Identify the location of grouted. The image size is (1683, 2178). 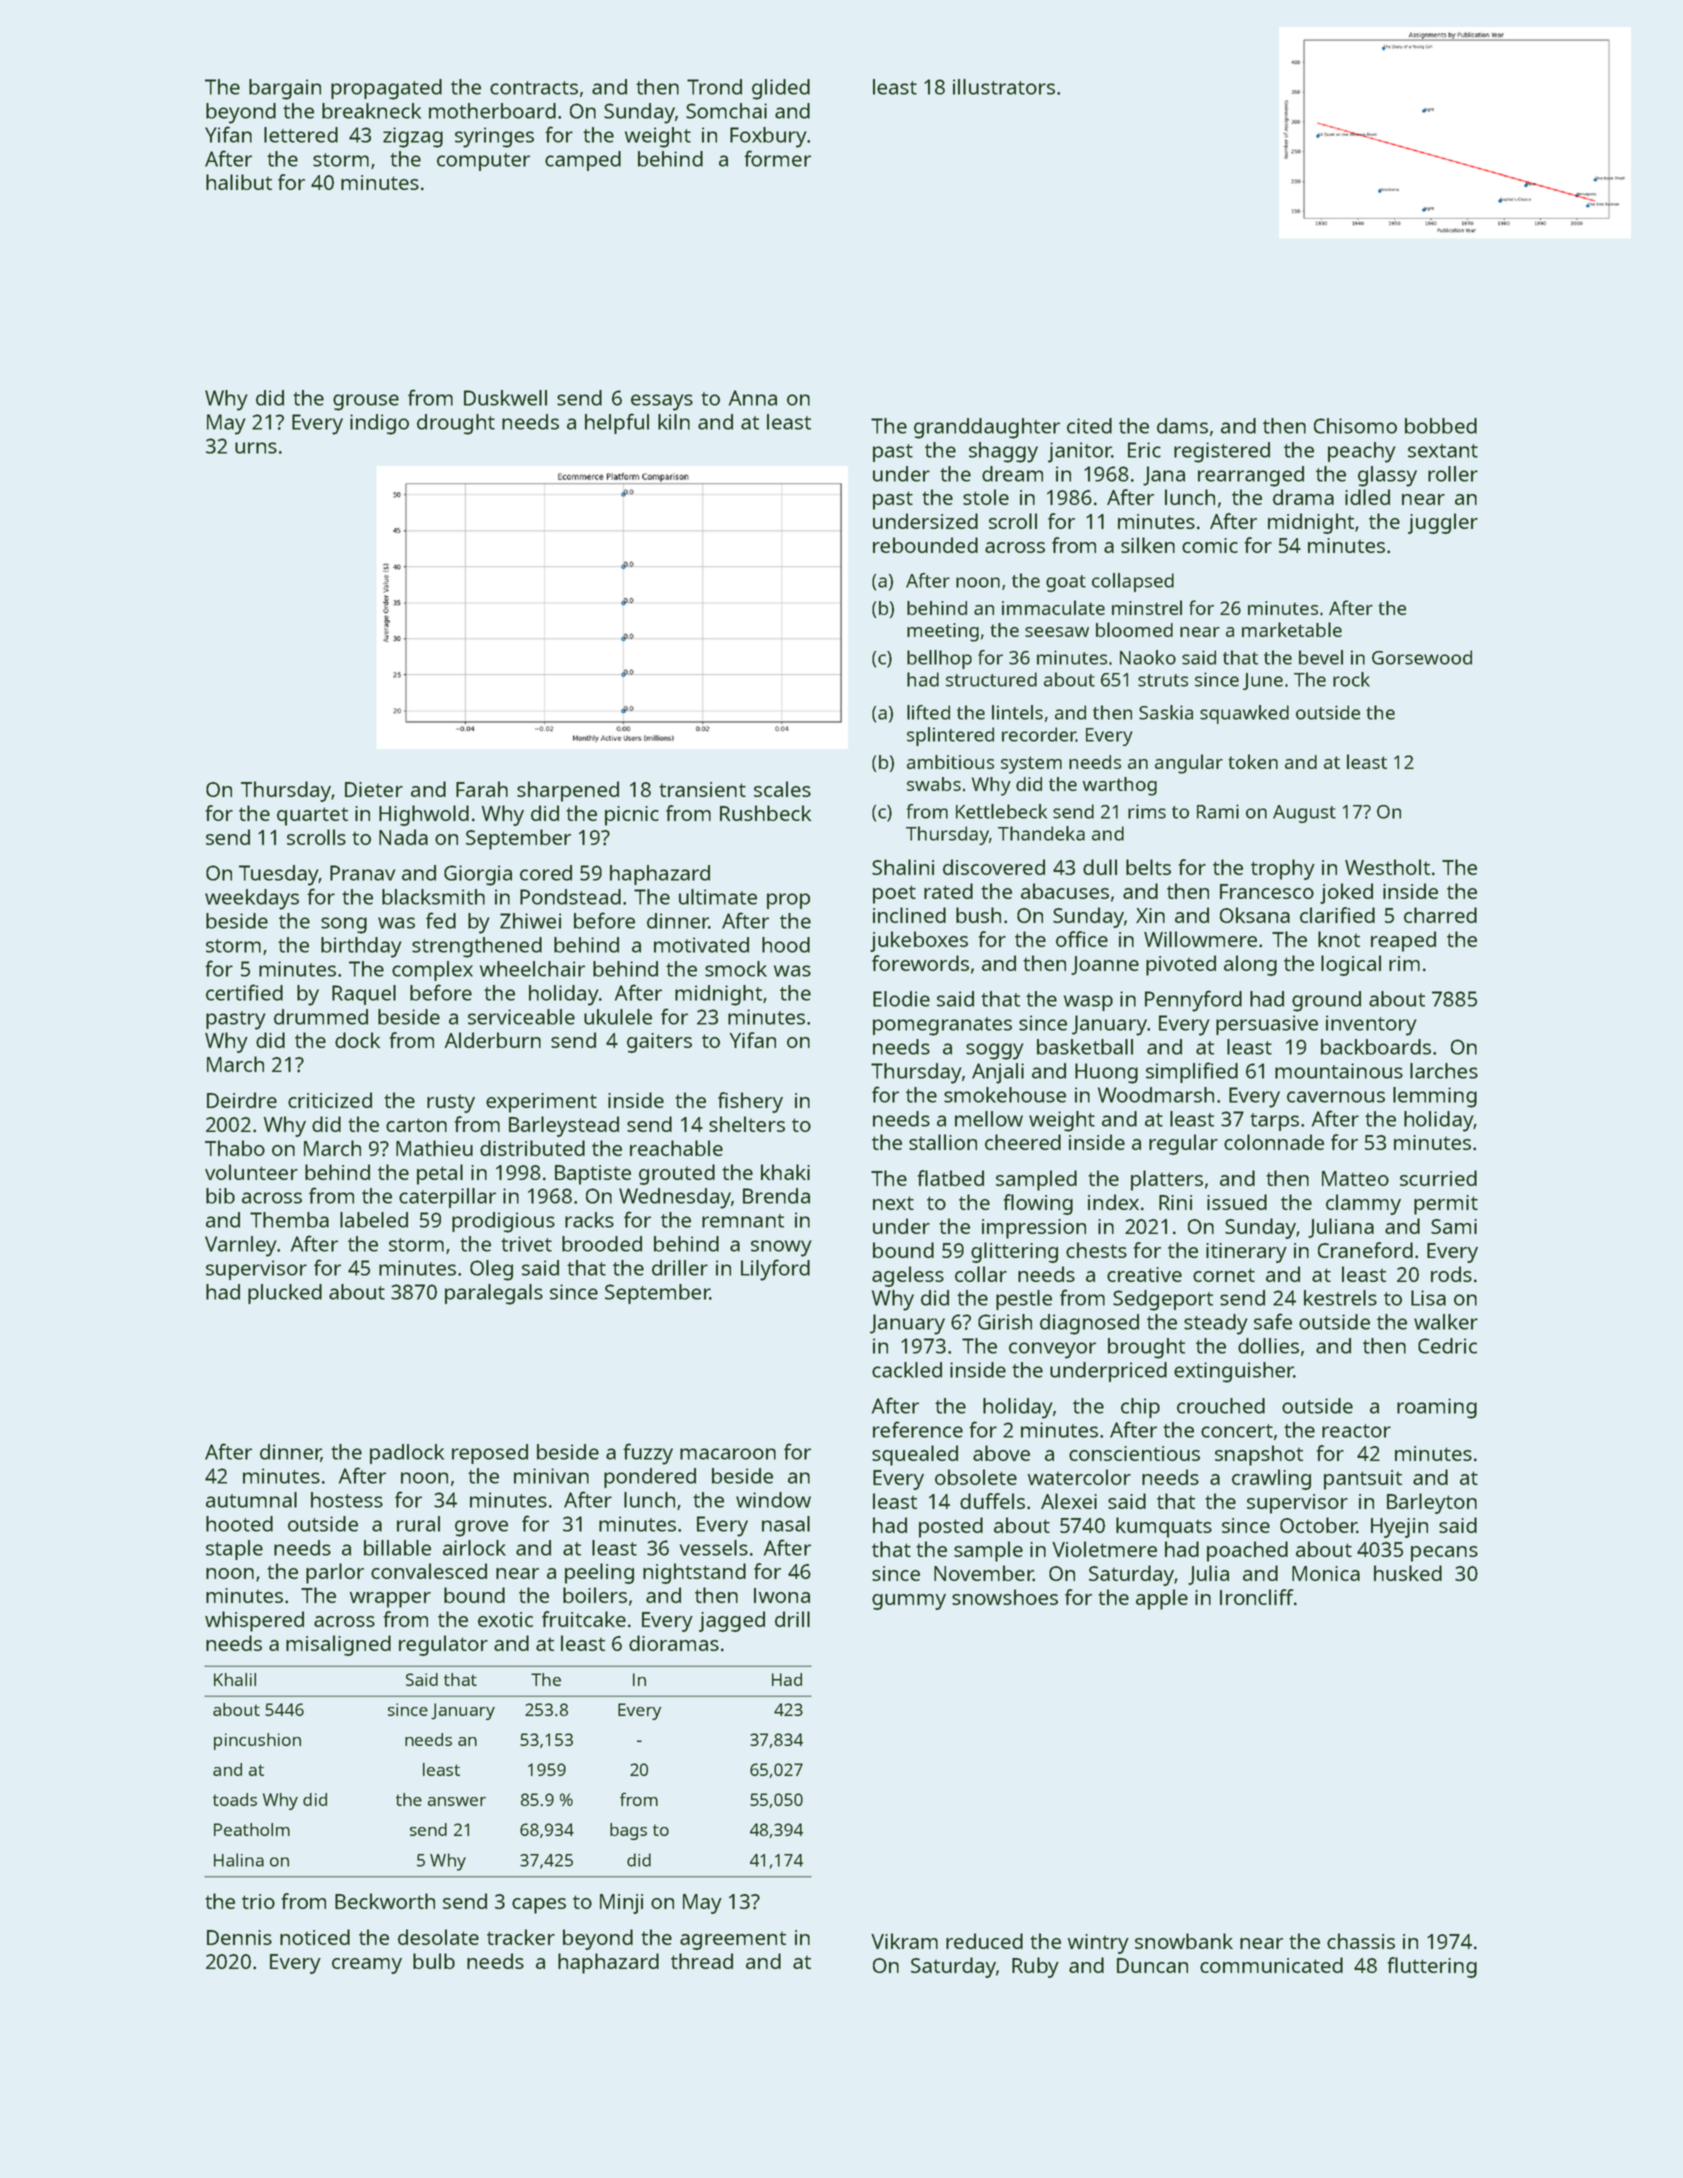
(677, 1174).
